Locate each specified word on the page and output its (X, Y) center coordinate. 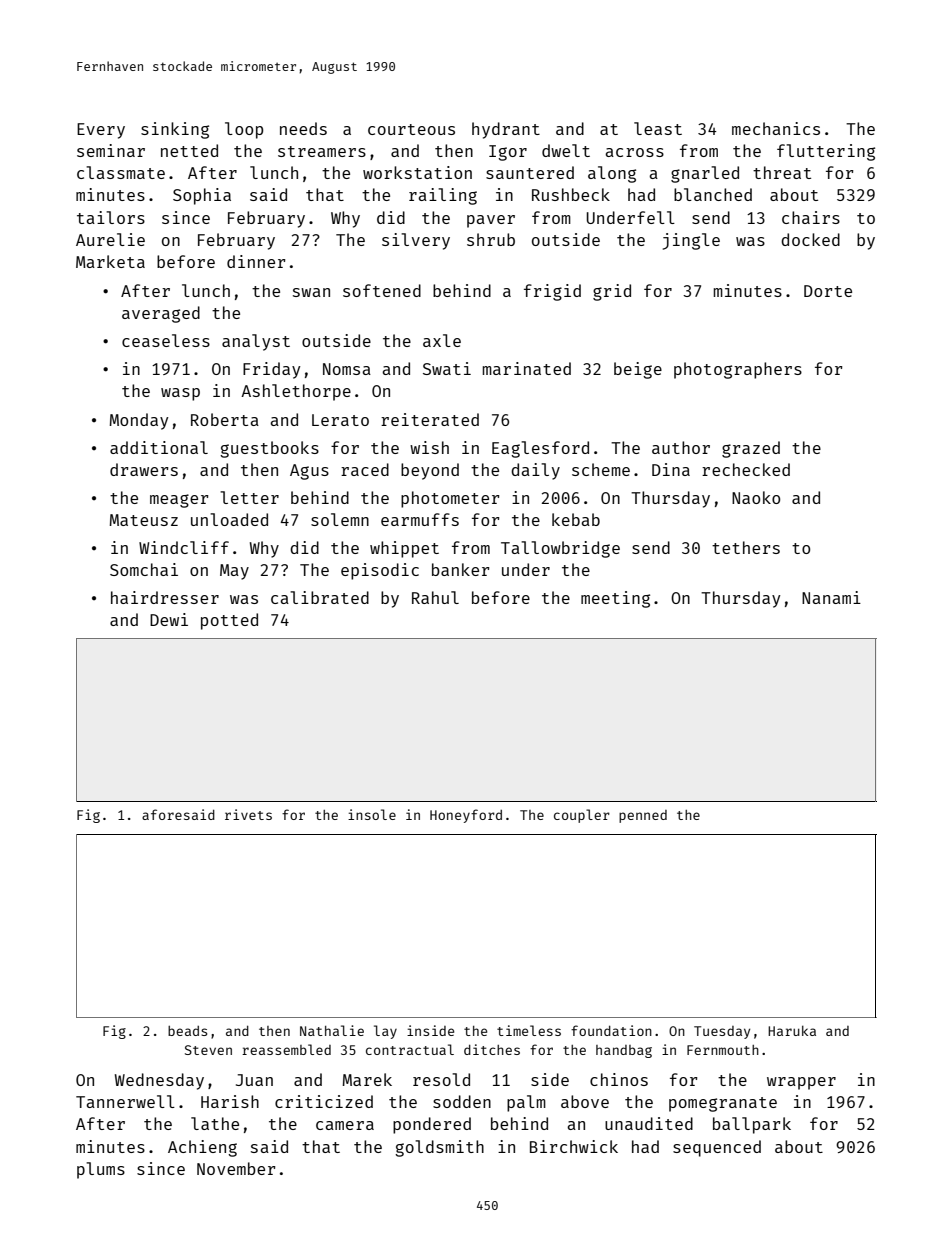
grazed (751, 449)
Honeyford (466, 816)
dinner (256, 261)
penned (643, 816)
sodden (462, 1101)
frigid (552, 292)
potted (229, 621)
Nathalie (332, 1030)
